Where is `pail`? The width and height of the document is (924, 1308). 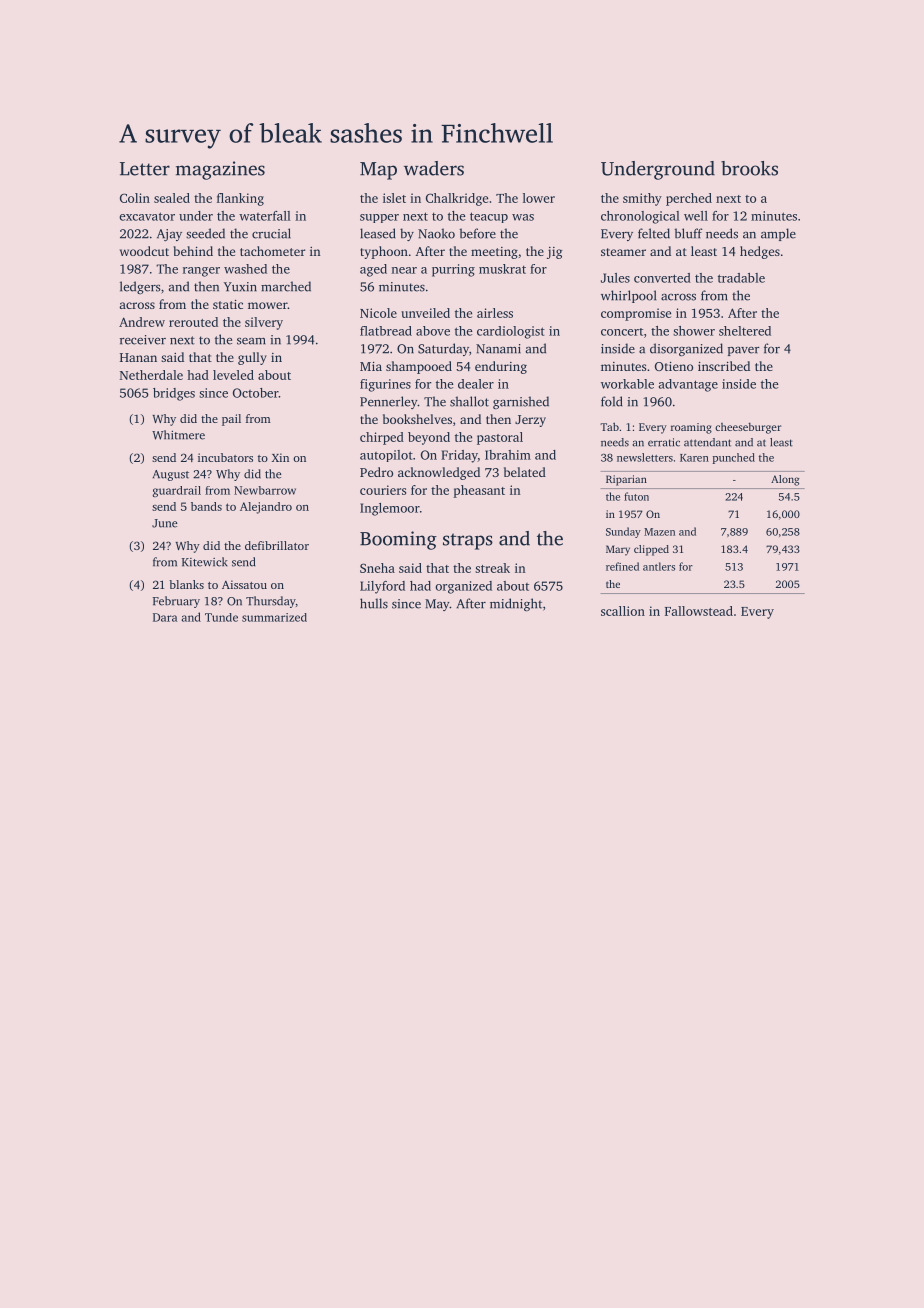 pail is located at coordinates (231, 420).
